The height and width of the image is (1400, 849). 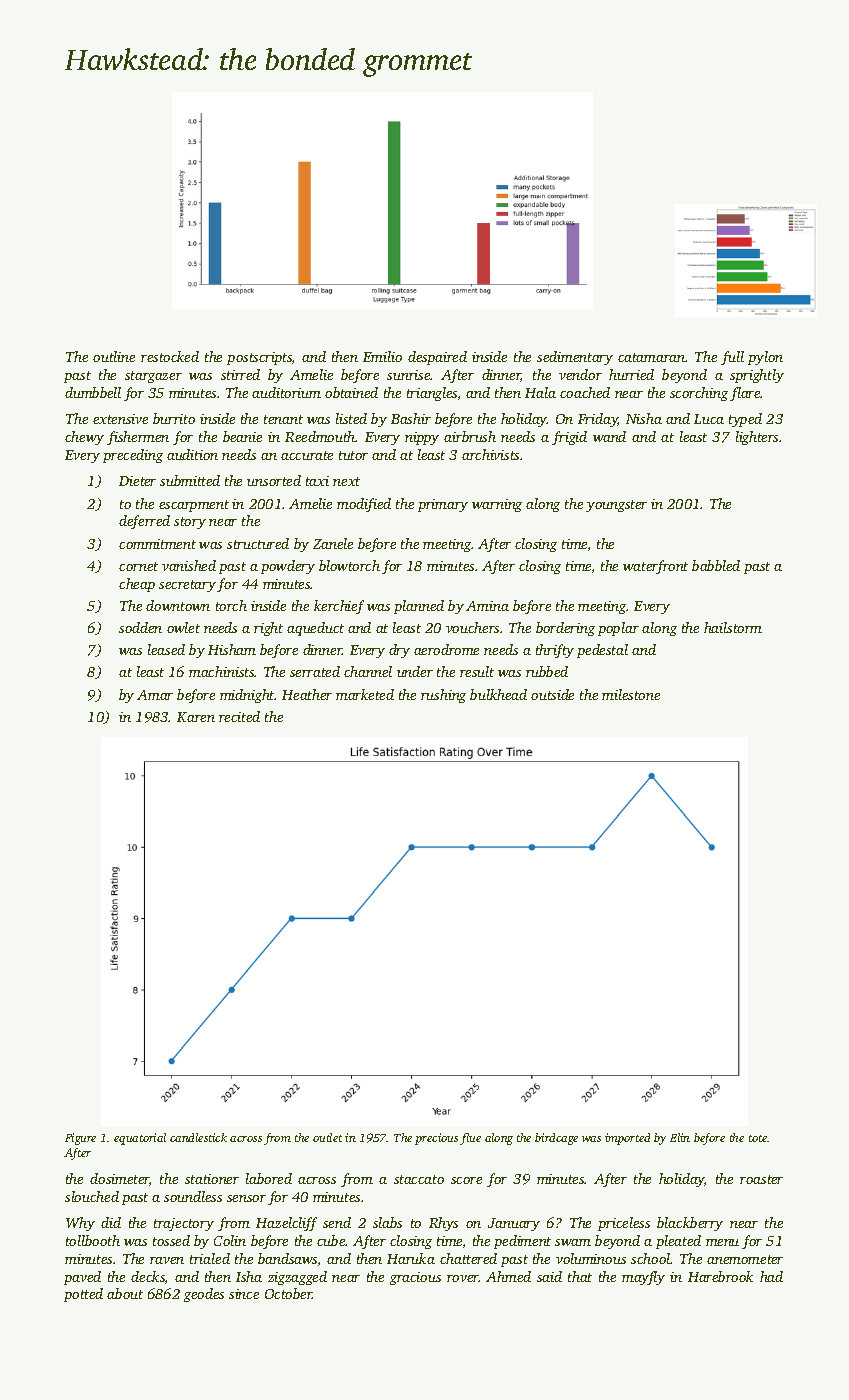 What do you see at coordinates (699, 394) in the image?
I see `scorching` at bounding box center [699, 394].
